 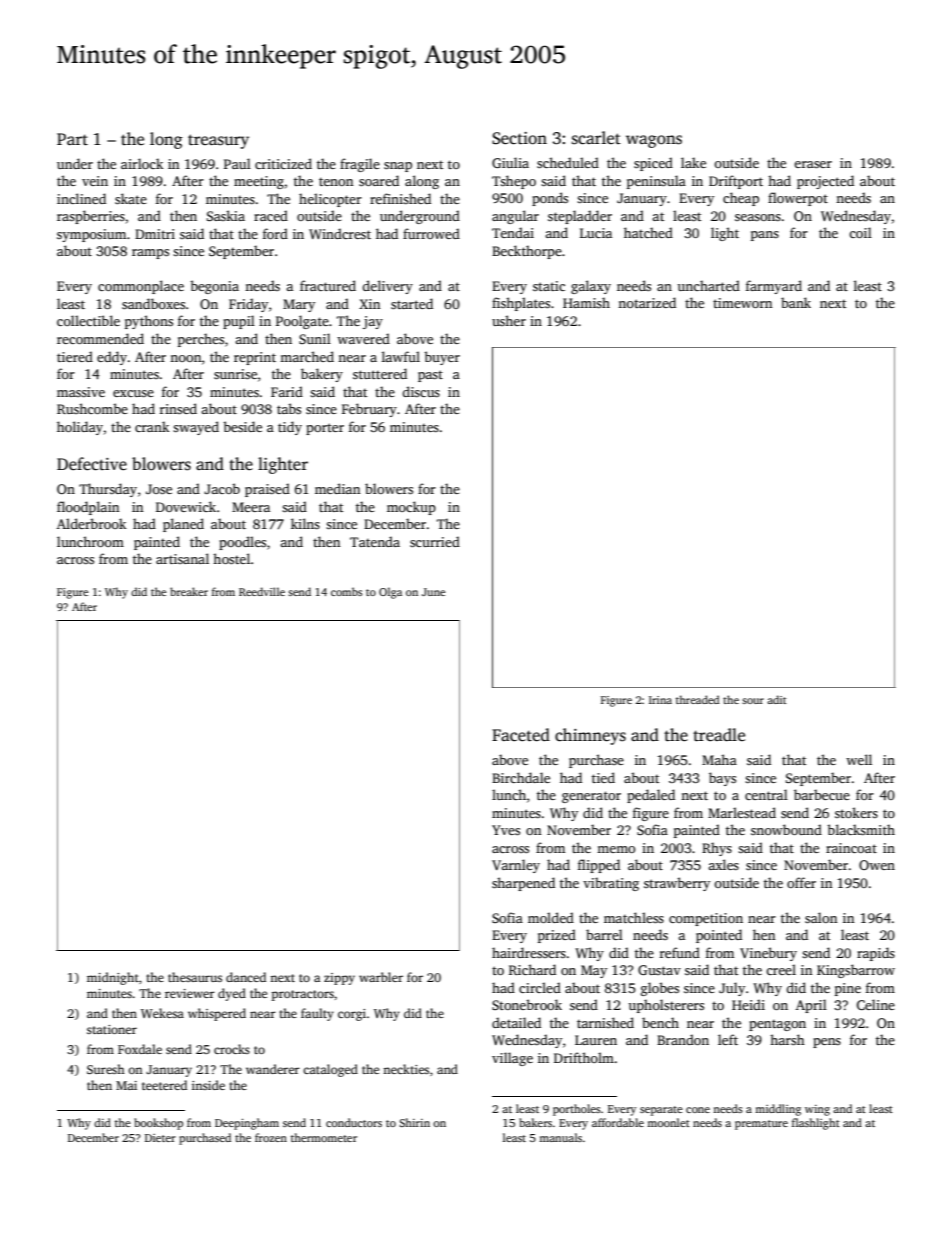 What do you see at coordinates (796, 302) in the screenshot?
I see `bank` at bounding box center [796, 302].
